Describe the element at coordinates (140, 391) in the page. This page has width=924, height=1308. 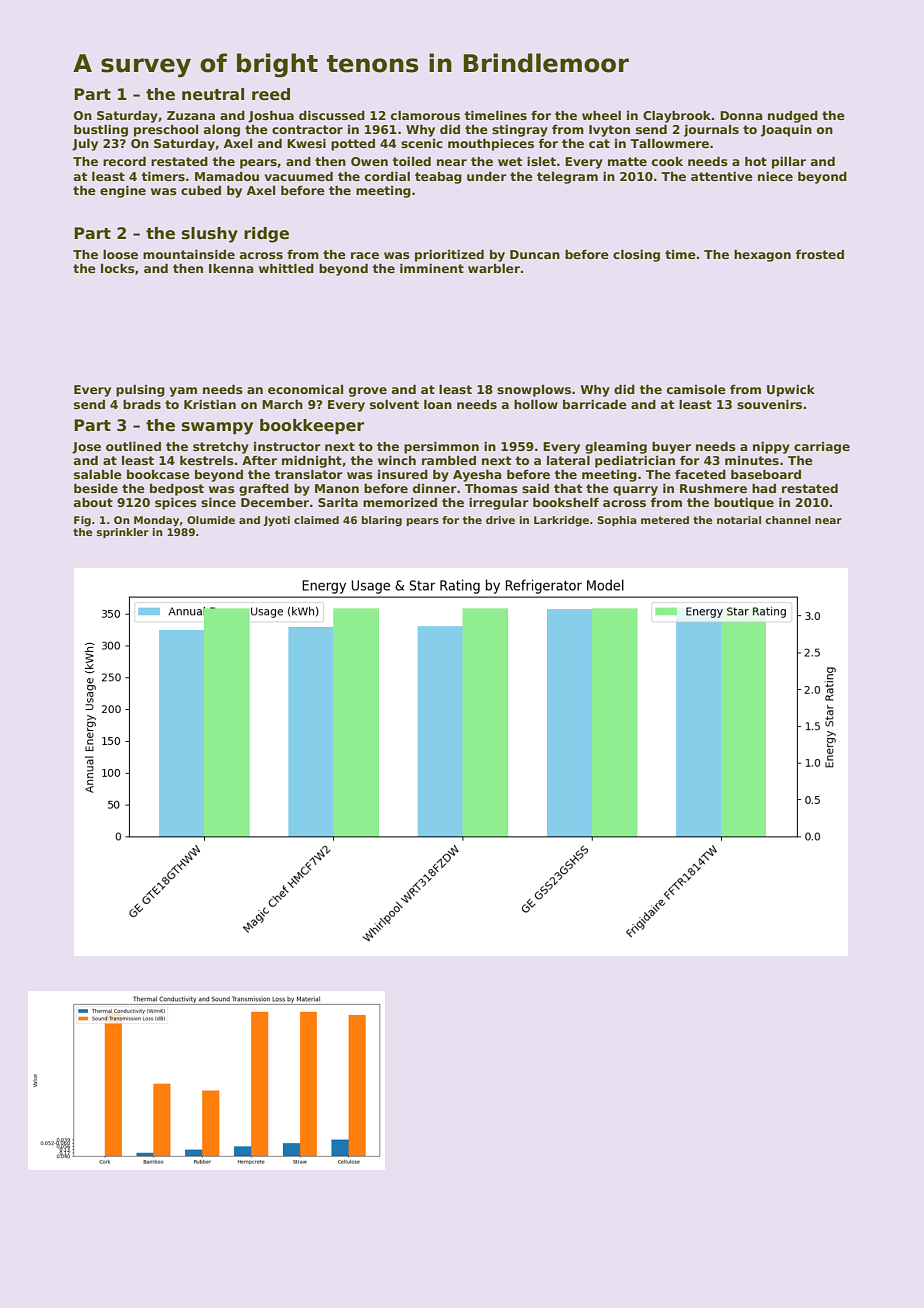
I see `pulsing` at that location.
